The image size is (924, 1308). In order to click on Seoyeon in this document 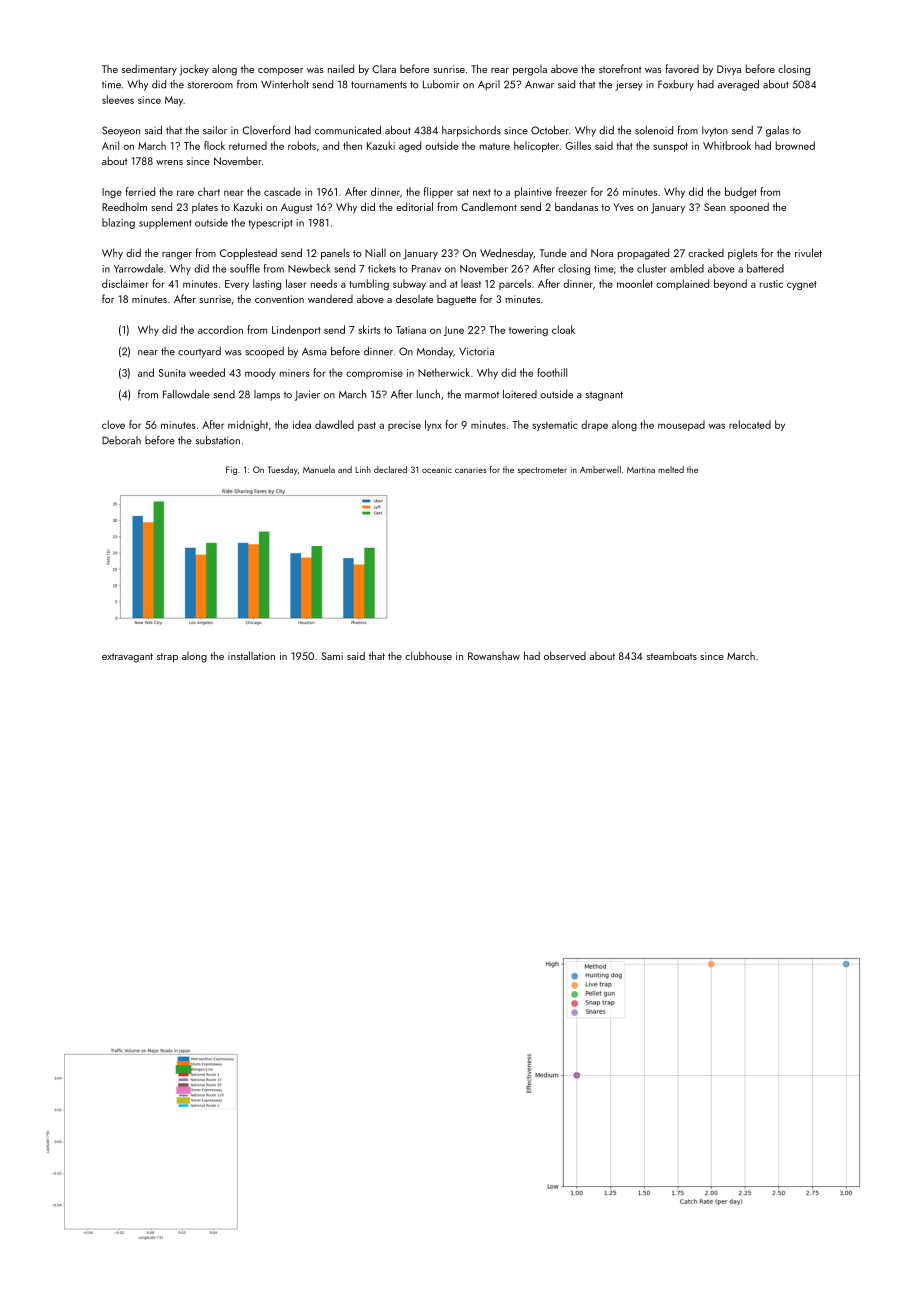, I will do `click(121, 131)`.
